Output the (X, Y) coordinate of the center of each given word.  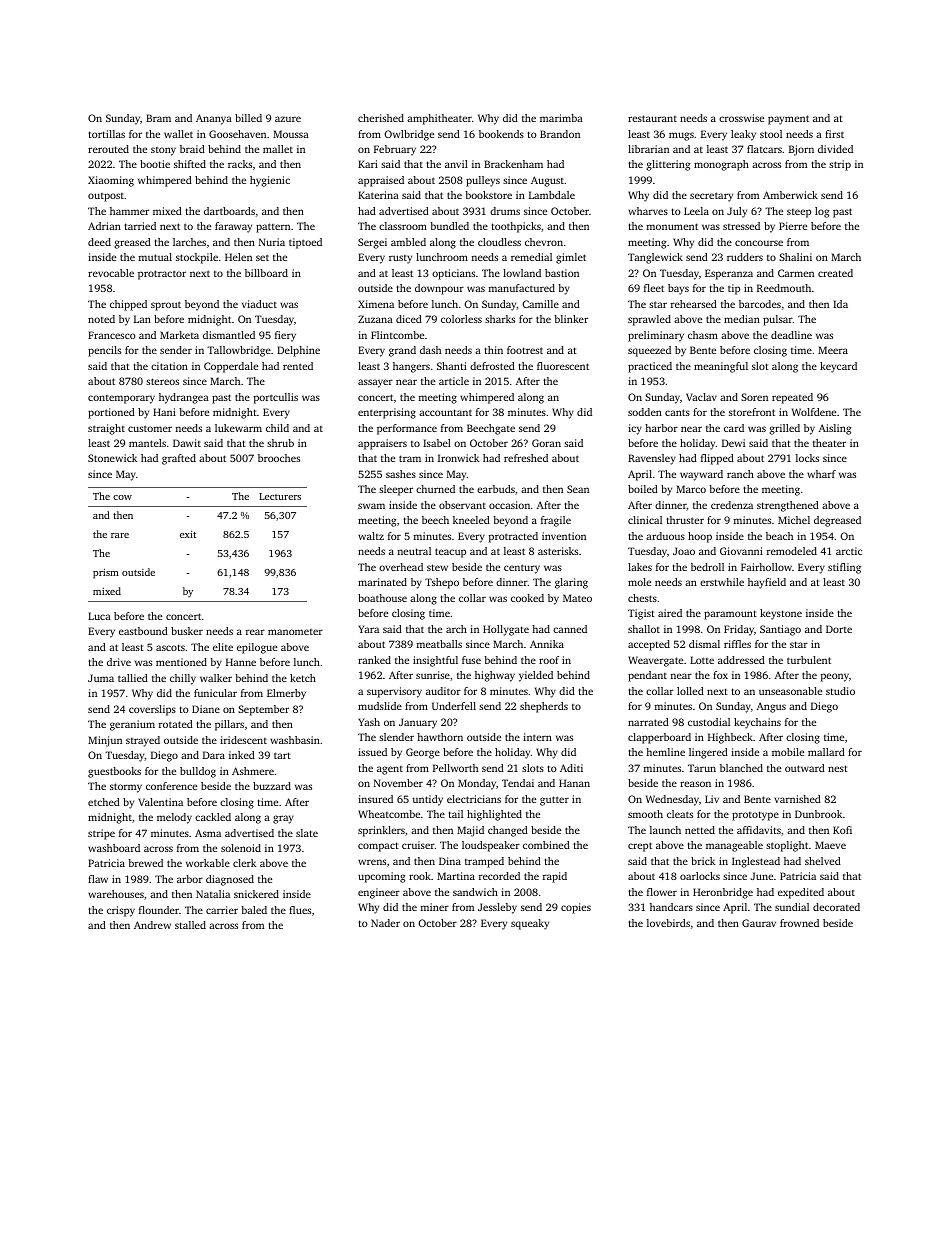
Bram (158, 118)
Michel (794, 520)
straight (106, 429)
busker (187, 631)
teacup (450, 553)
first (834, 134)
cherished (381, 118)
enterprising (387, 413)
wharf (821, 474)
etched (104, 802)
